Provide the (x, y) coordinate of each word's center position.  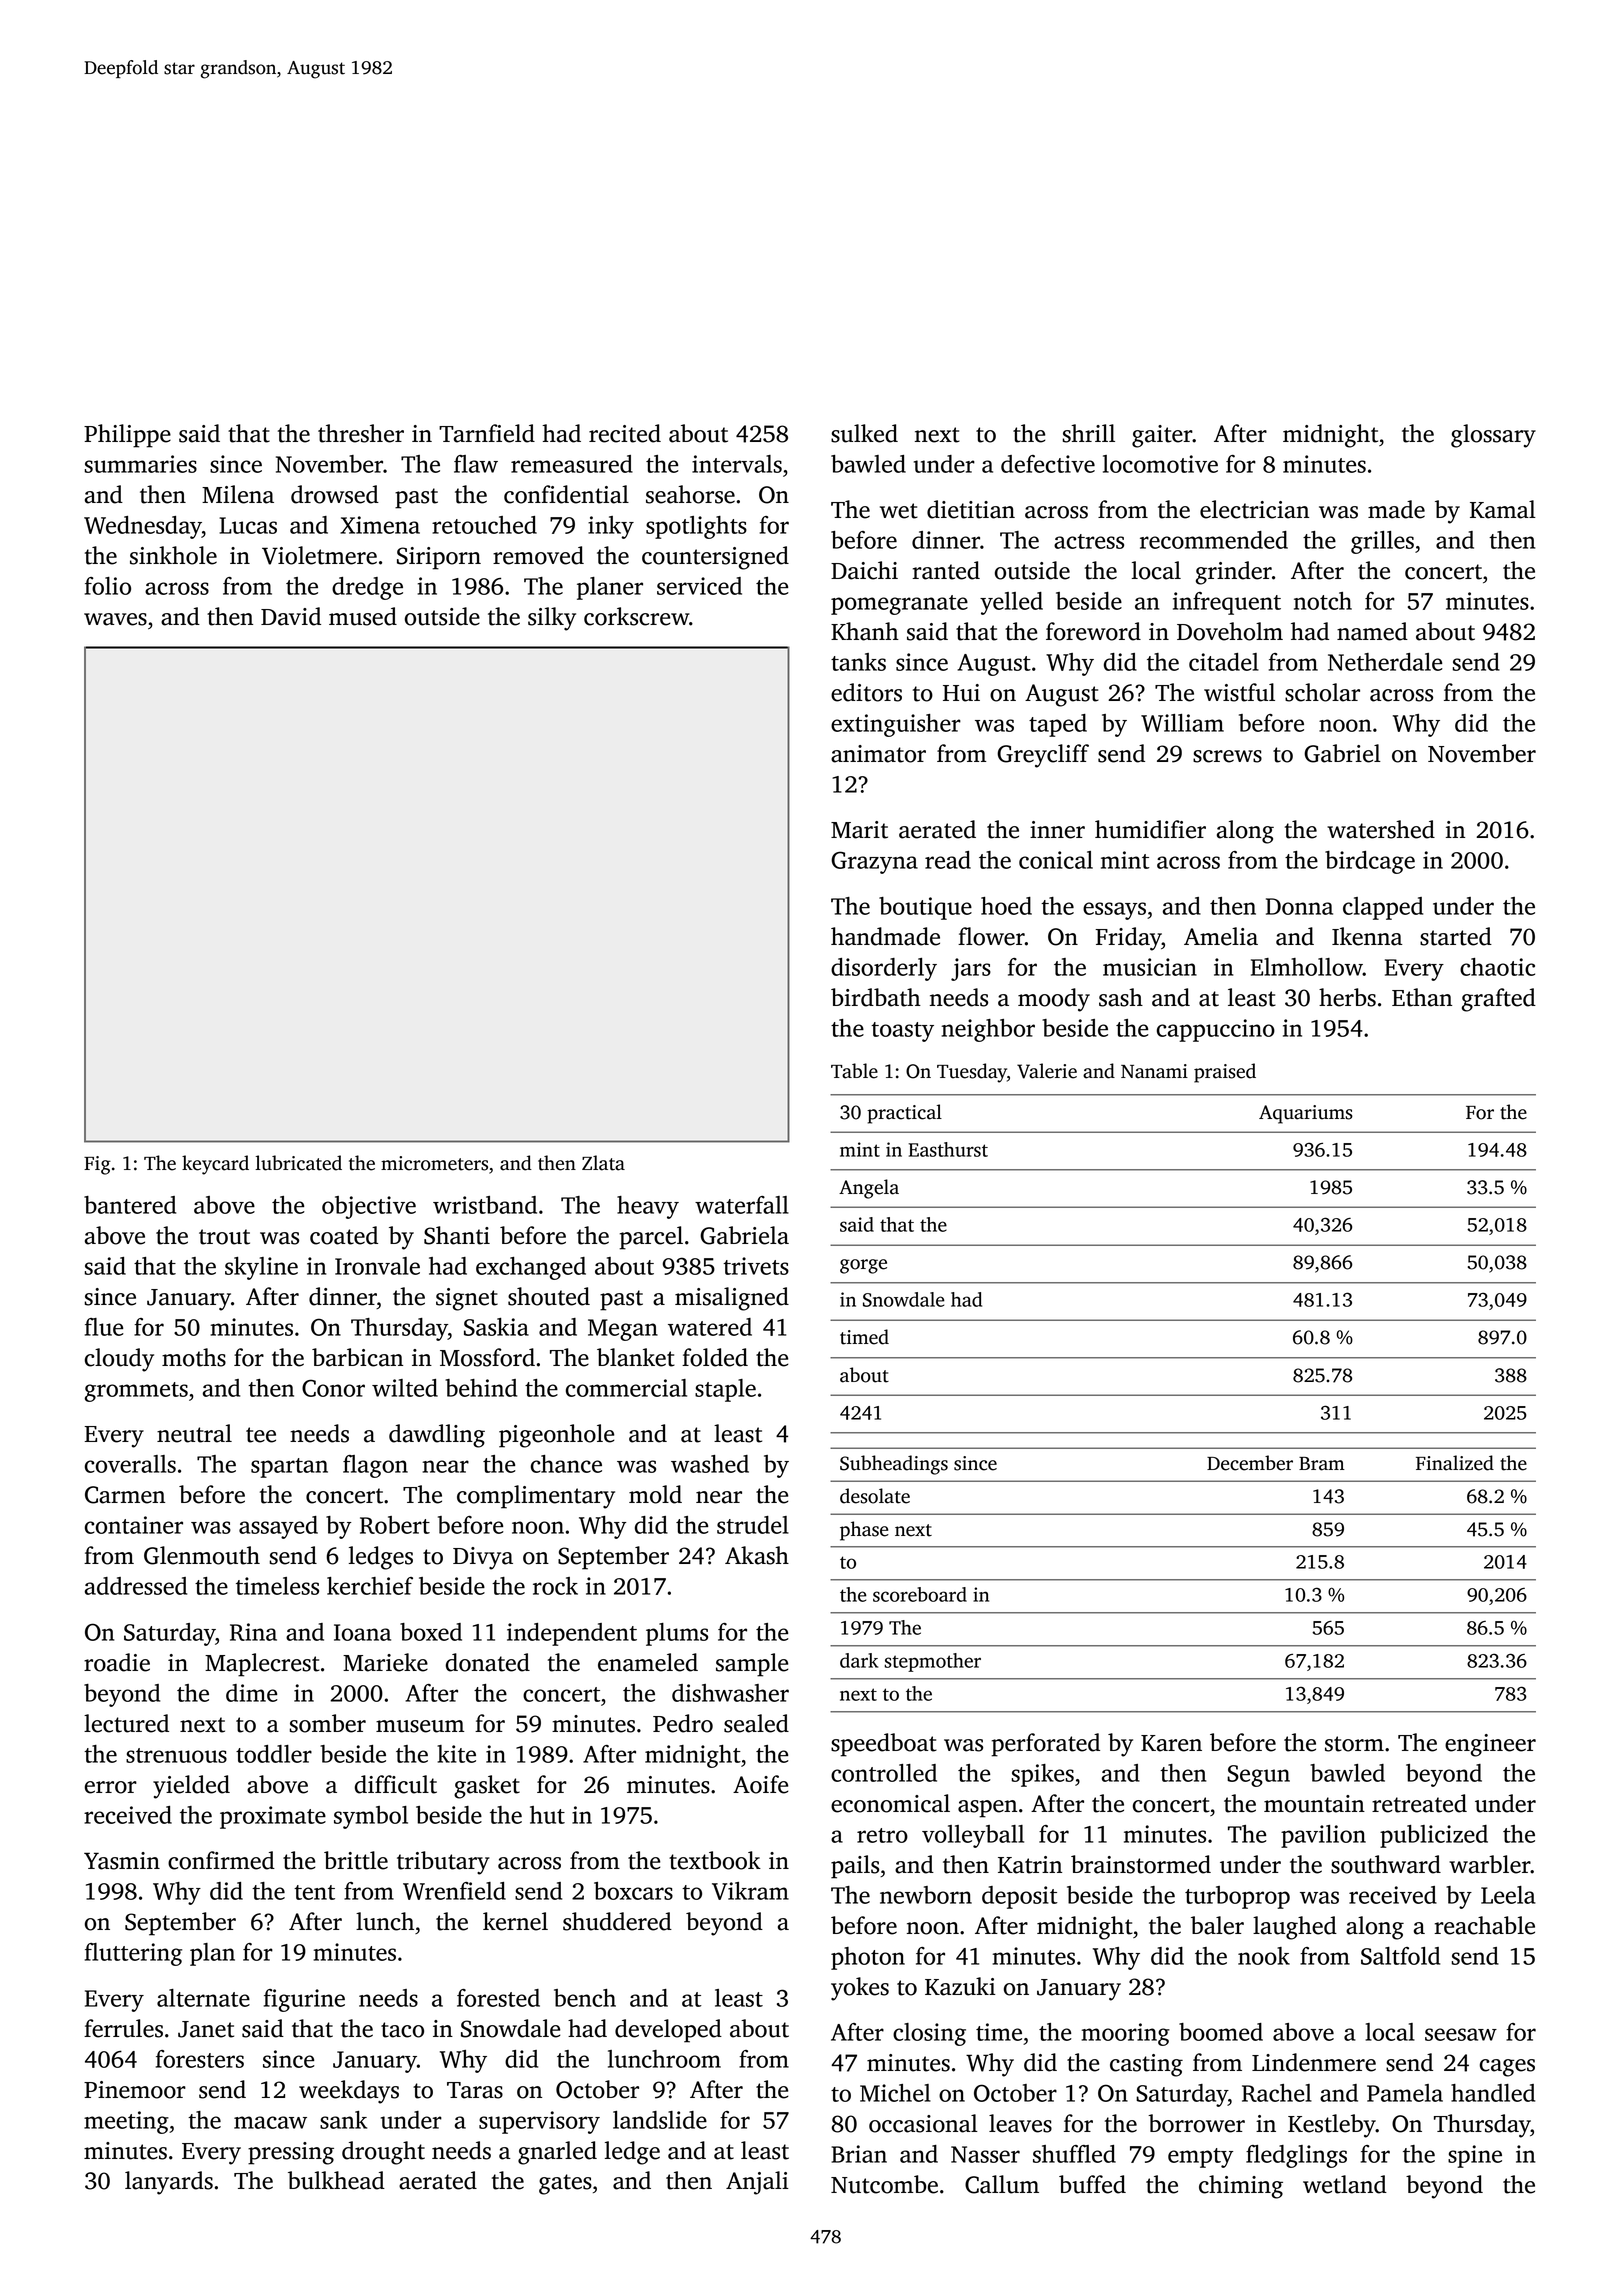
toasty (902, 1032)
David (291, 616)
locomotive (1160, 464)
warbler (1490, 1864)
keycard (215, 1165)
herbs (1347, 997)
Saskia (496, 1327)
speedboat (884, 1745)
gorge (863, 1266)
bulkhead (336, 2180)
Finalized (1455, 1463)
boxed (431, 1632)
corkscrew (636, 616)
